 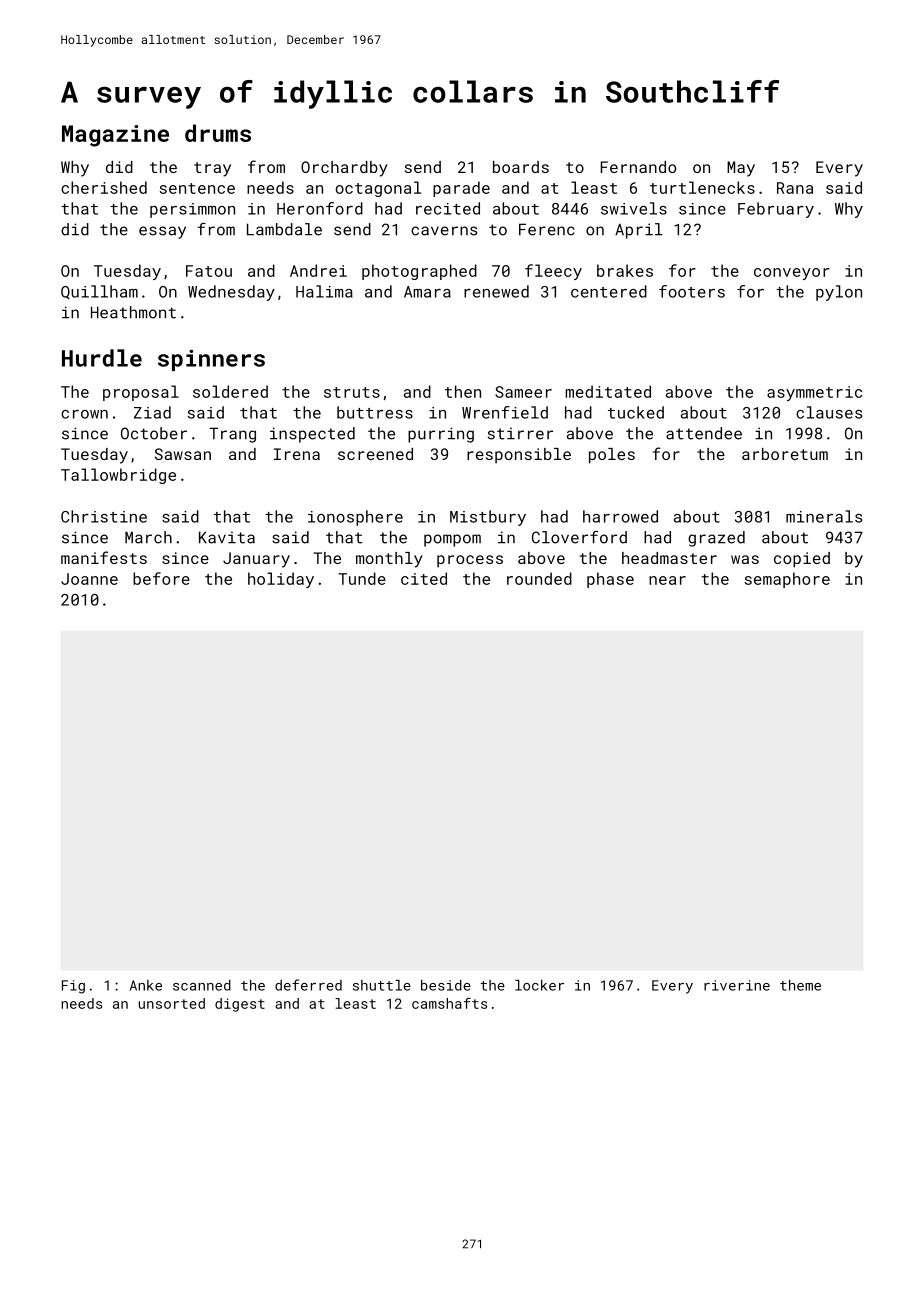 I want to click on phase, so click(x=610, y=580).
